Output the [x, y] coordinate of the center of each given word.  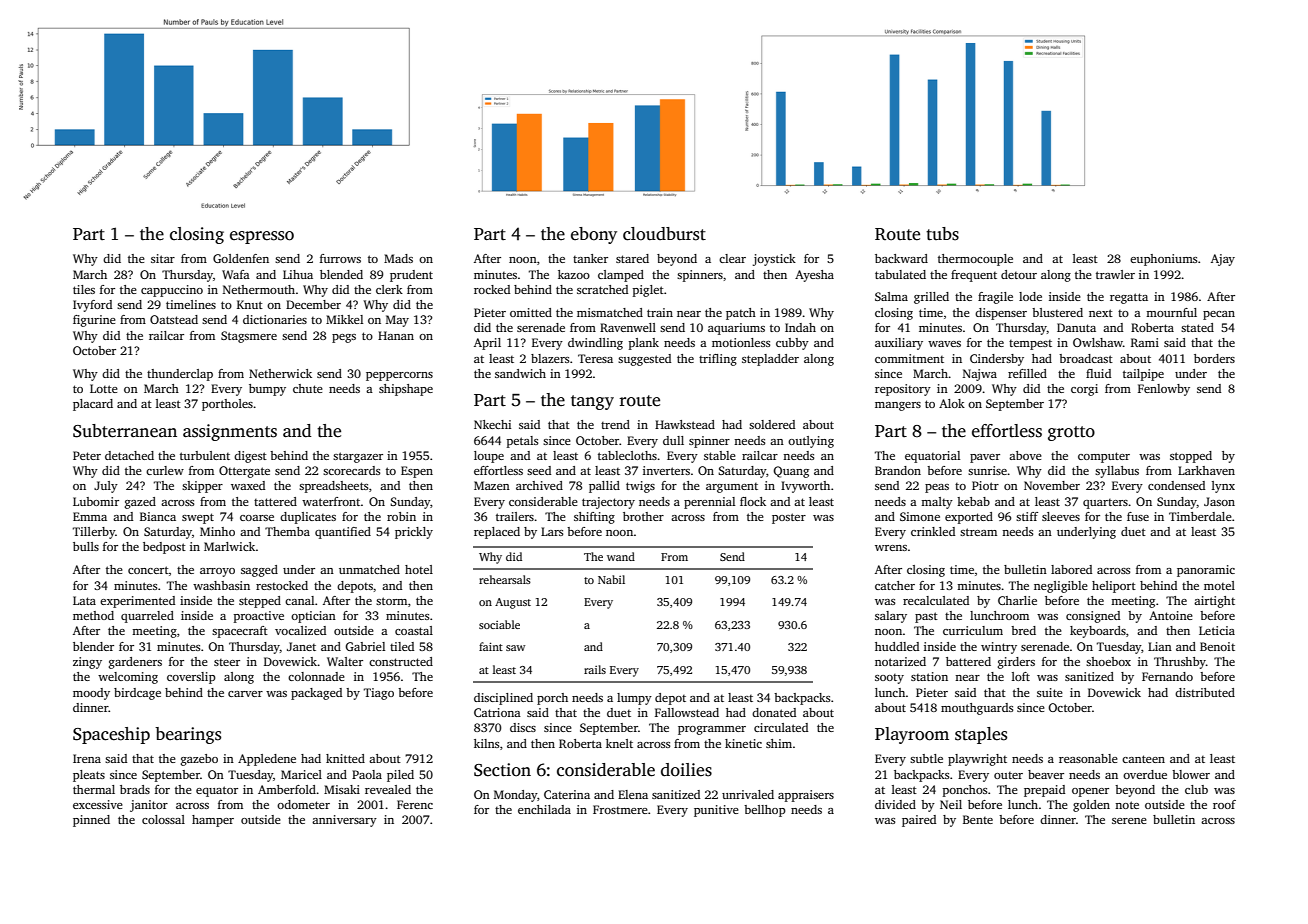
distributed [1205, 692]
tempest [1030, 345]
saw [515, 648]
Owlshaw [1098, 342]
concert [148, 570]
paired [919, 821]
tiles [84, 289]
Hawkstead [685, 424]
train [660, 312]
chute [308, 388]
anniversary [344, 821]
